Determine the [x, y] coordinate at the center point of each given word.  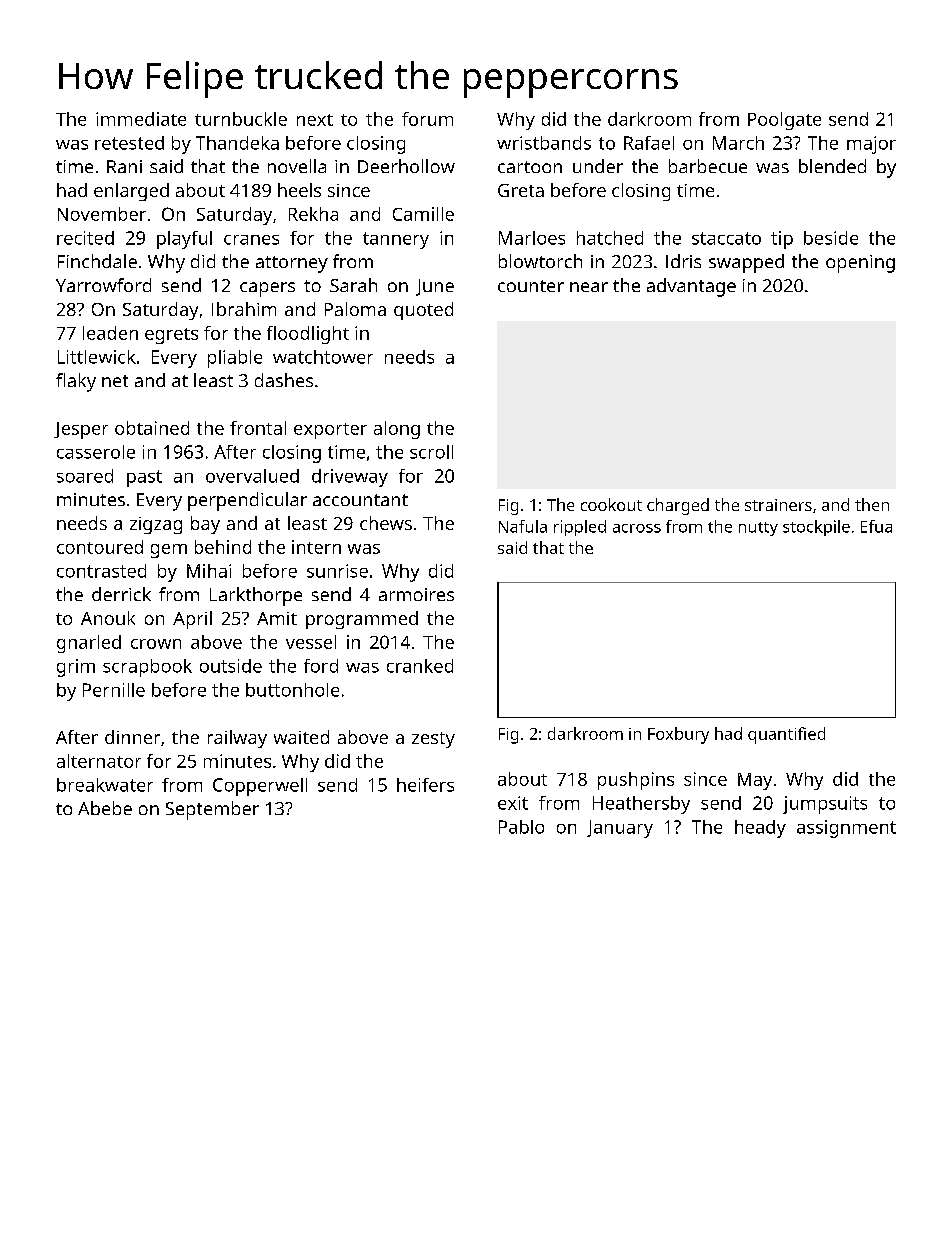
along [397, 430]
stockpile [816, 528]
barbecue [708, 166]
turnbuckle [241, 119]
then [872, 504]
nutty [758, 529]
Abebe [105, 808]
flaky [76, 382]
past [144, 478]
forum [427, 119]
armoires [416, 594]
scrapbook [147, 668]
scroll [431, 452]
